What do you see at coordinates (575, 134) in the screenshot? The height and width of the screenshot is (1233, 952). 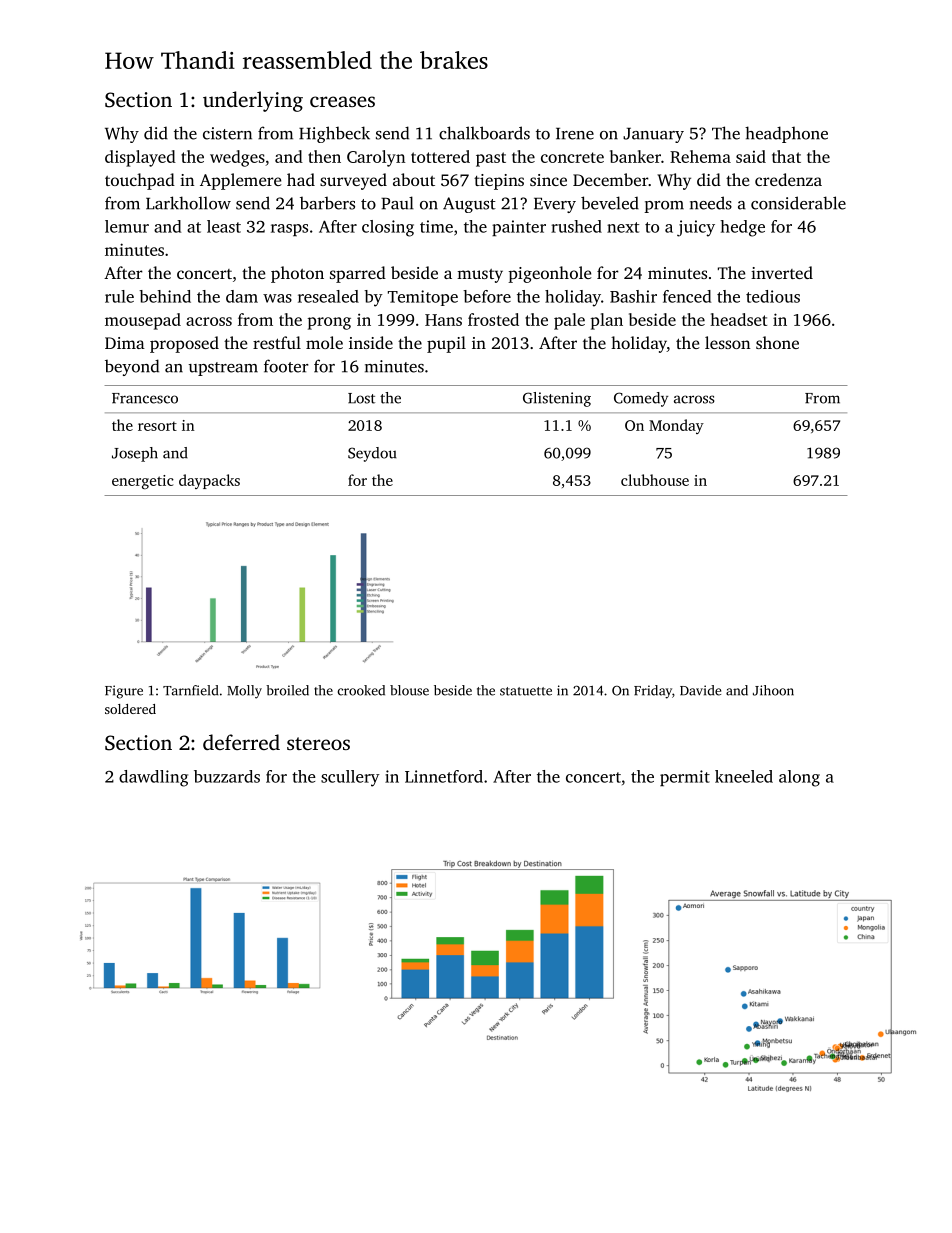 I see `Irene` at bounding box center [575, 134].
